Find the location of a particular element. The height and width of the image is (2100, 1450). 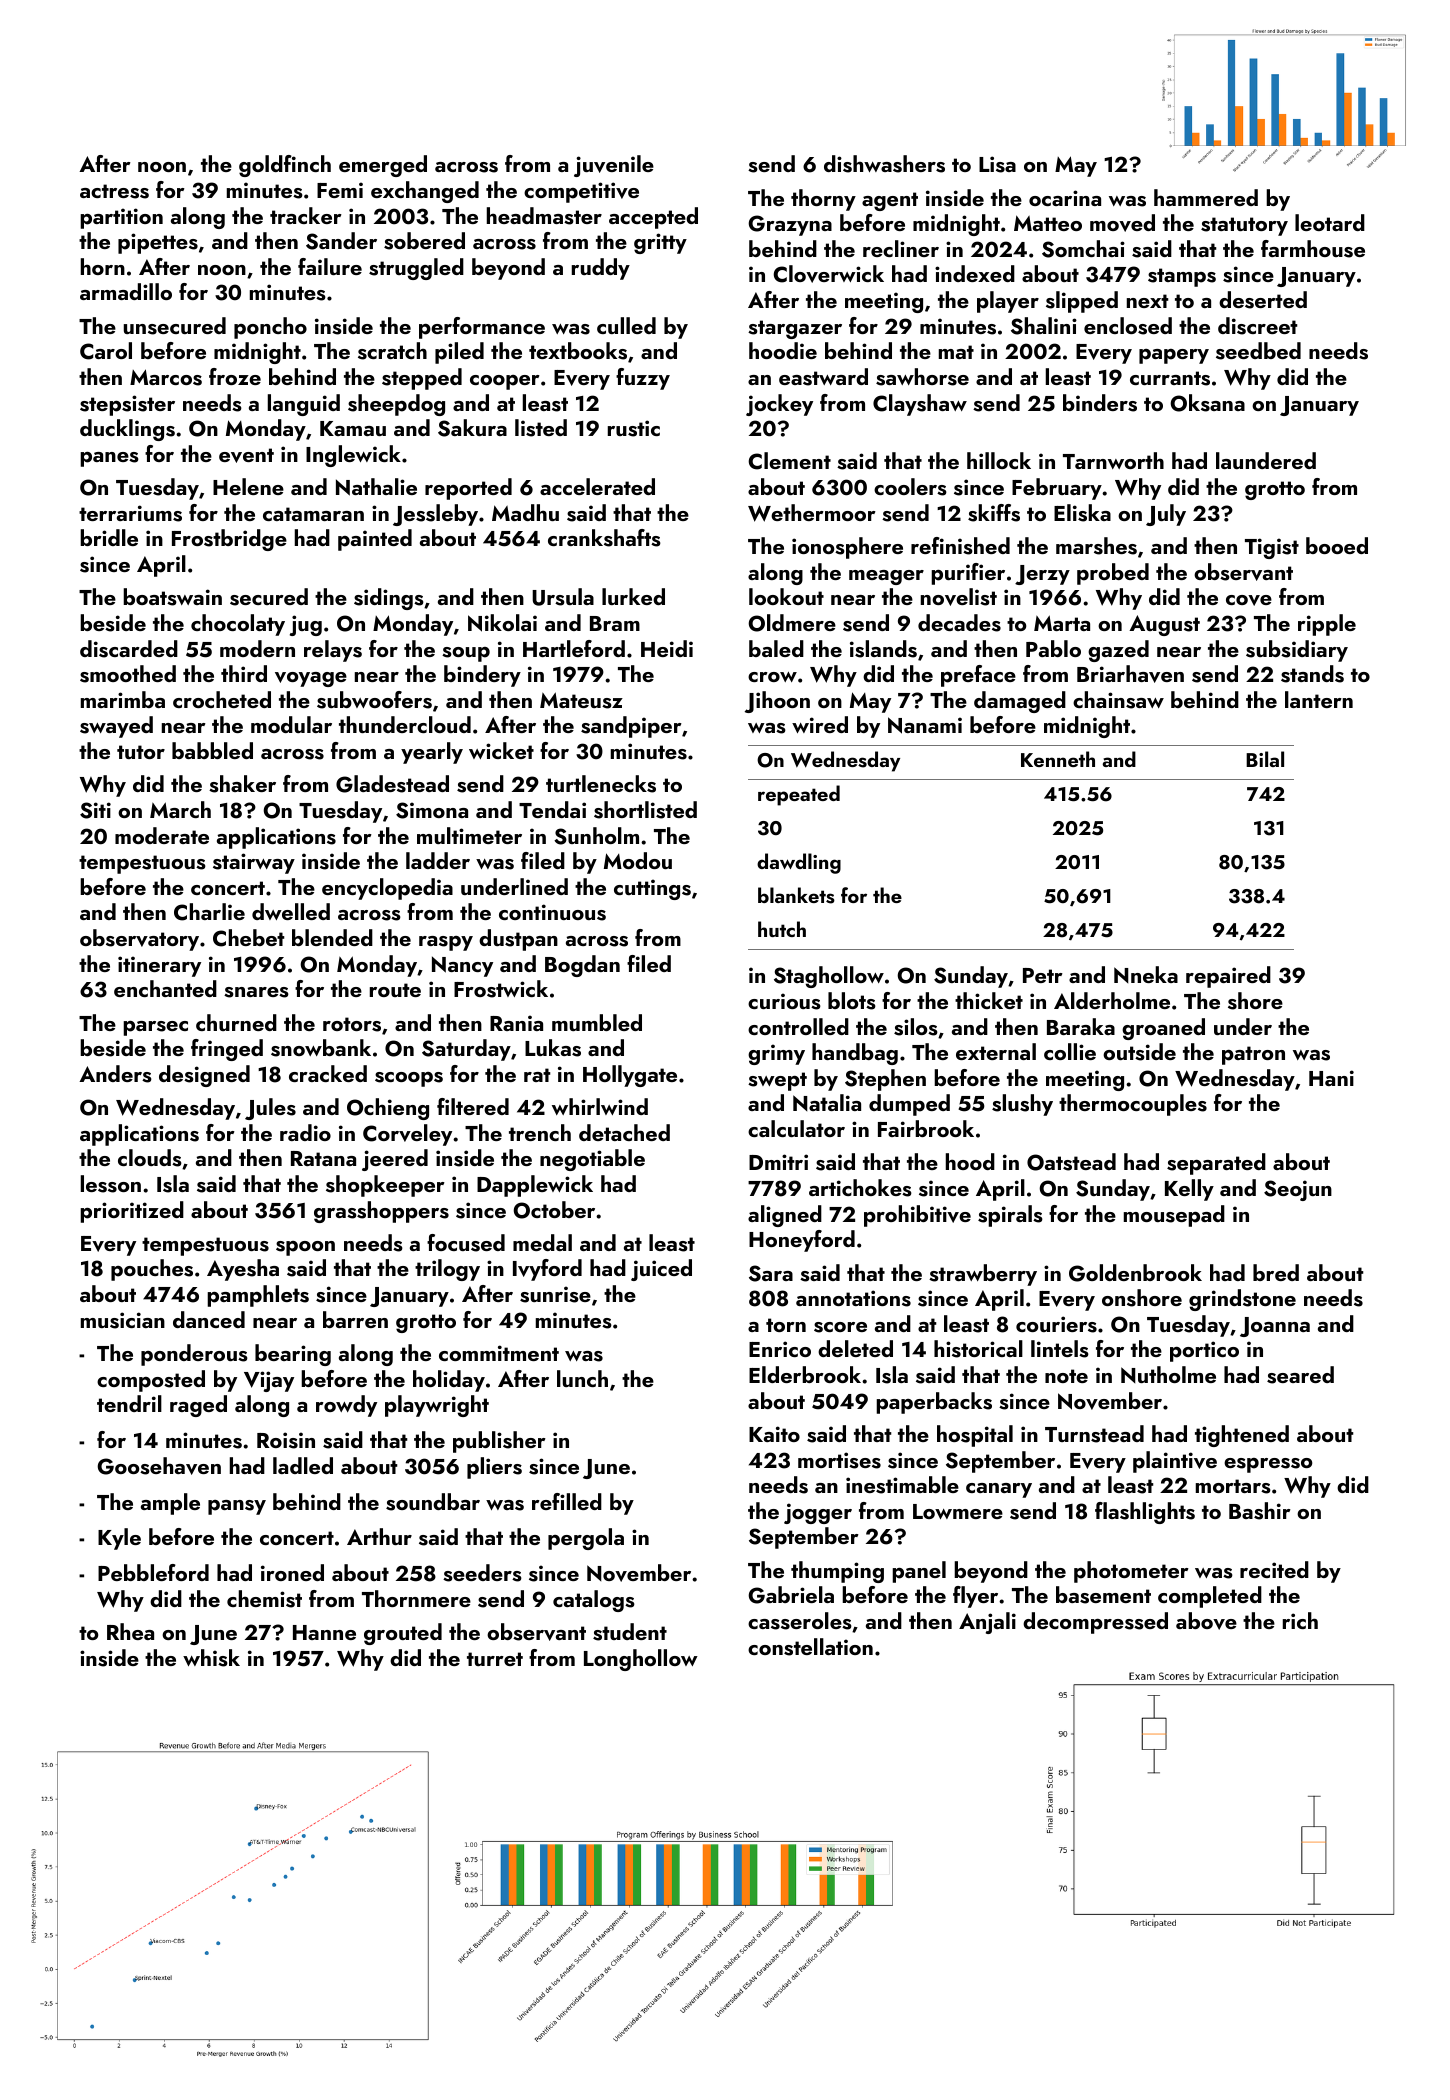

Bilal is located at coordinates (1265, 759).
